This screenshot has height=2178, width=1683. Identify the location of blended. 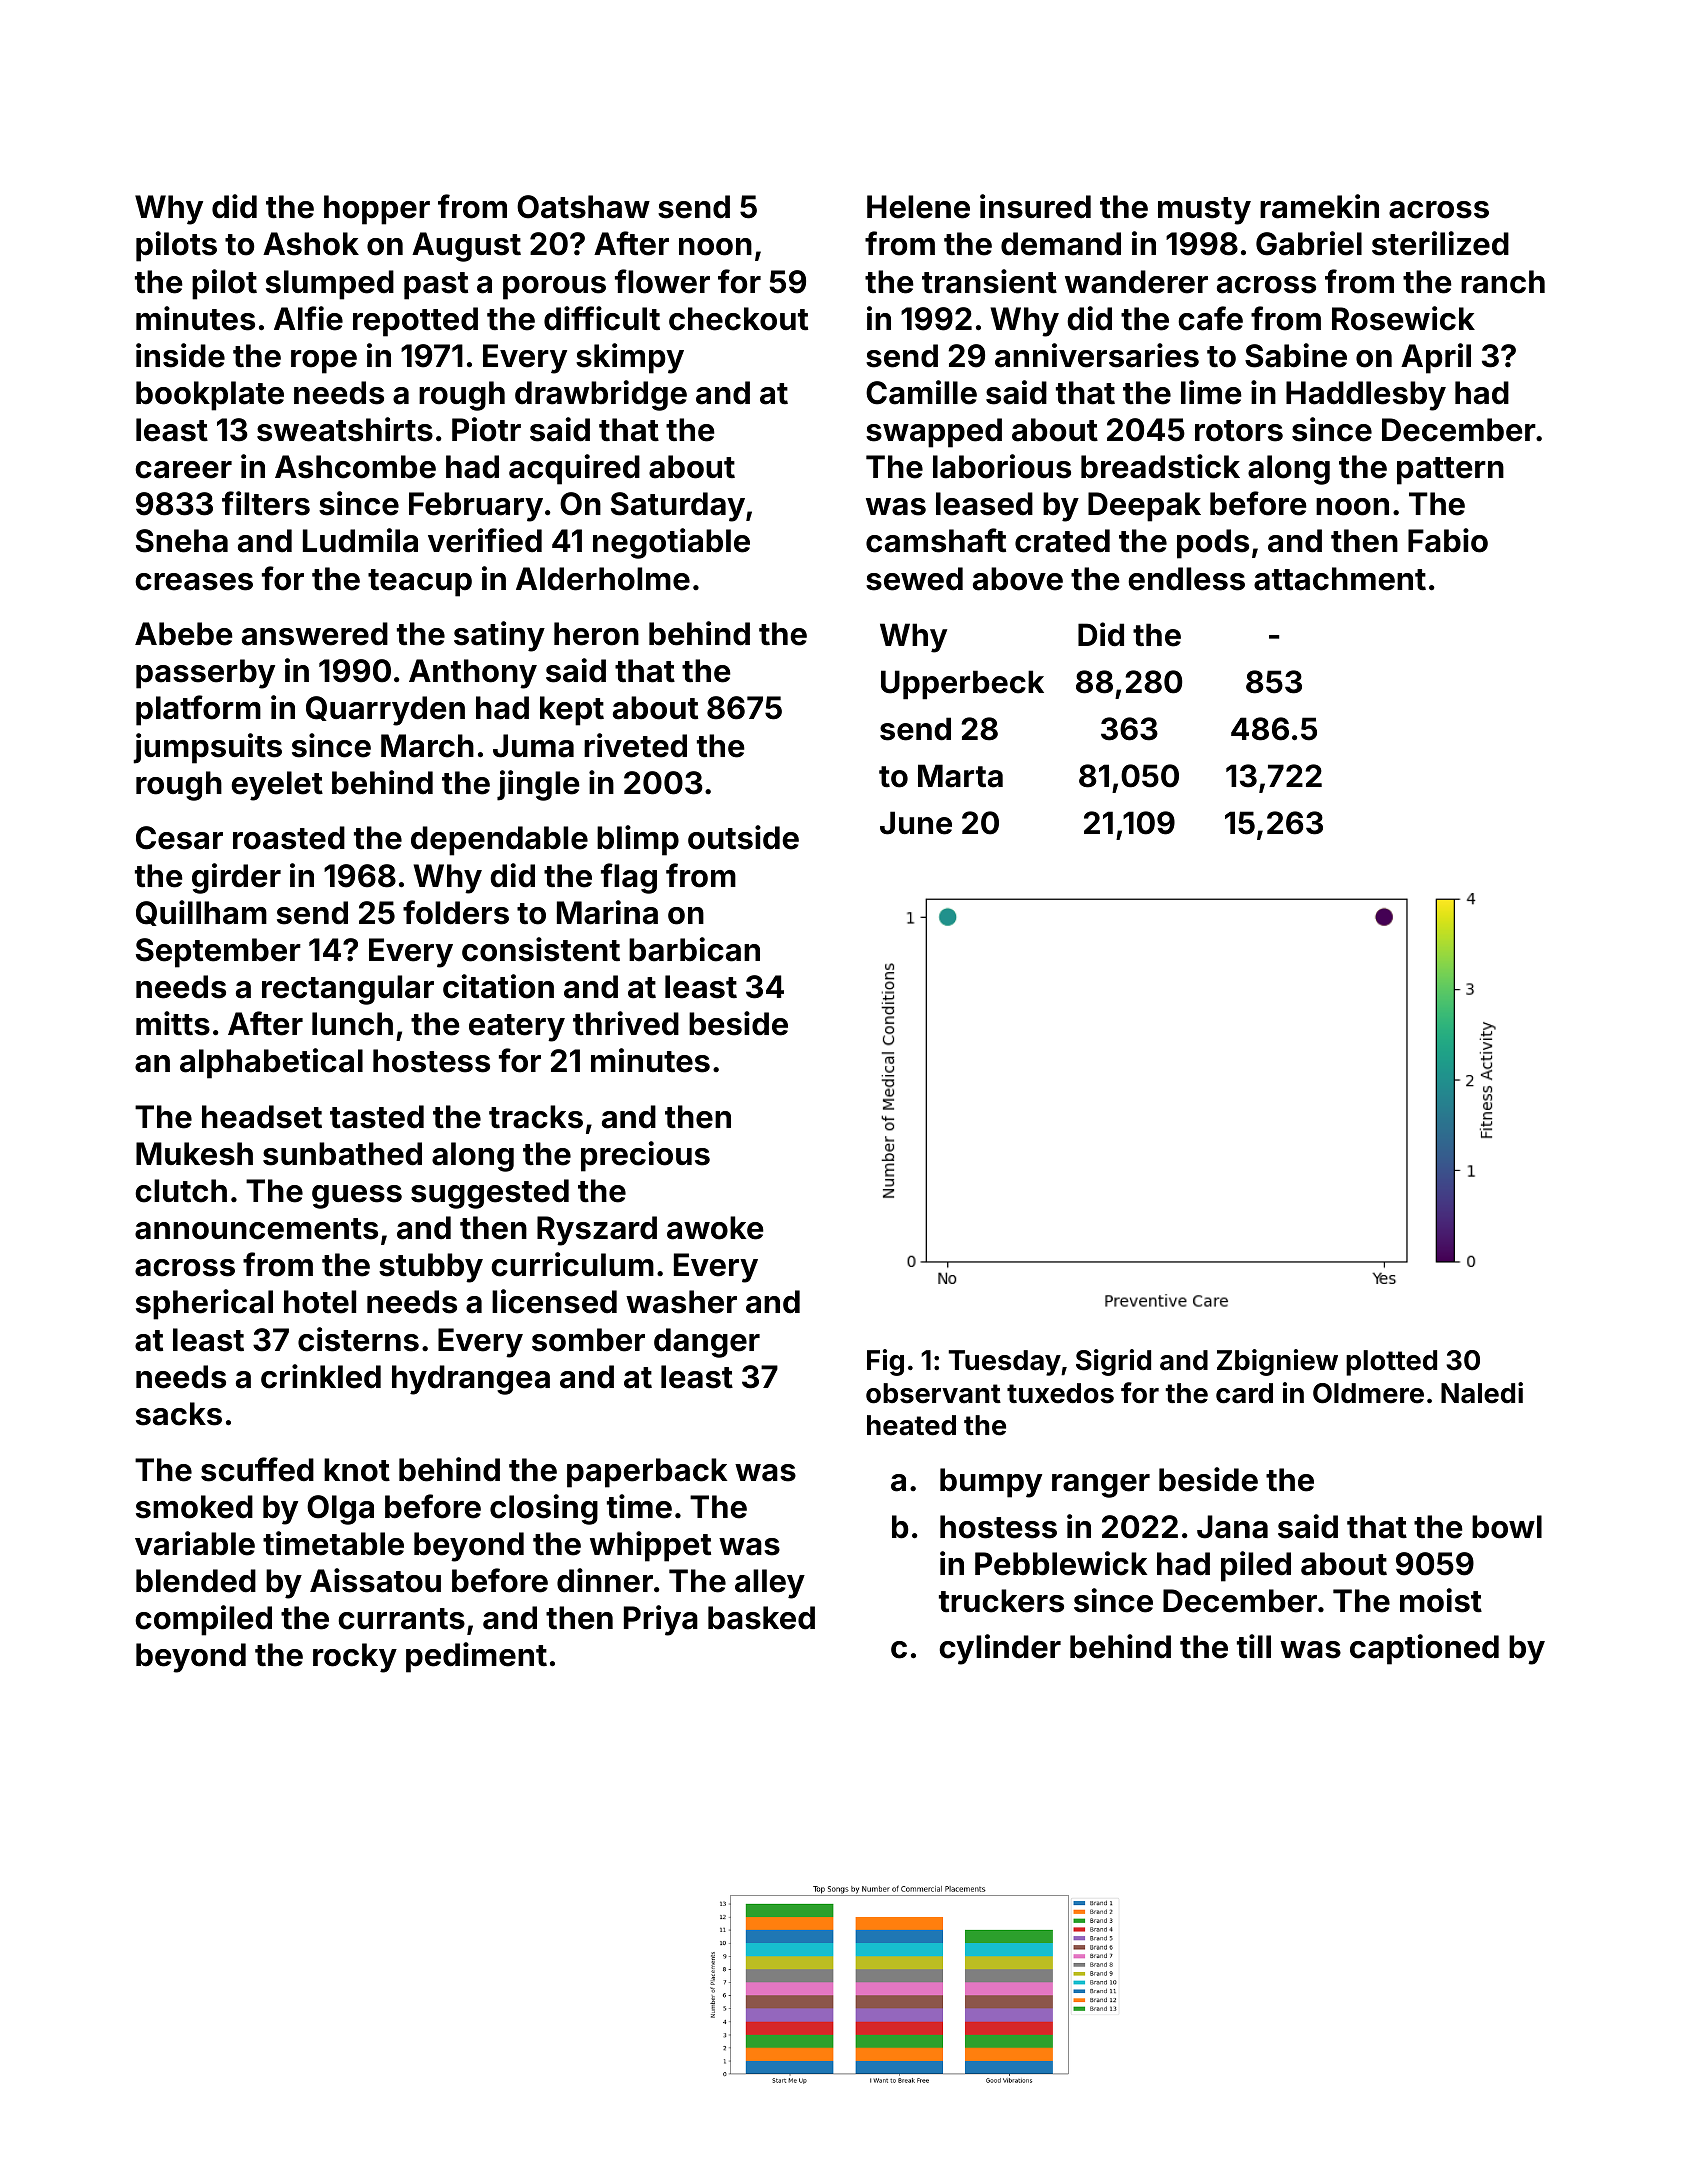
(196, 1581).
